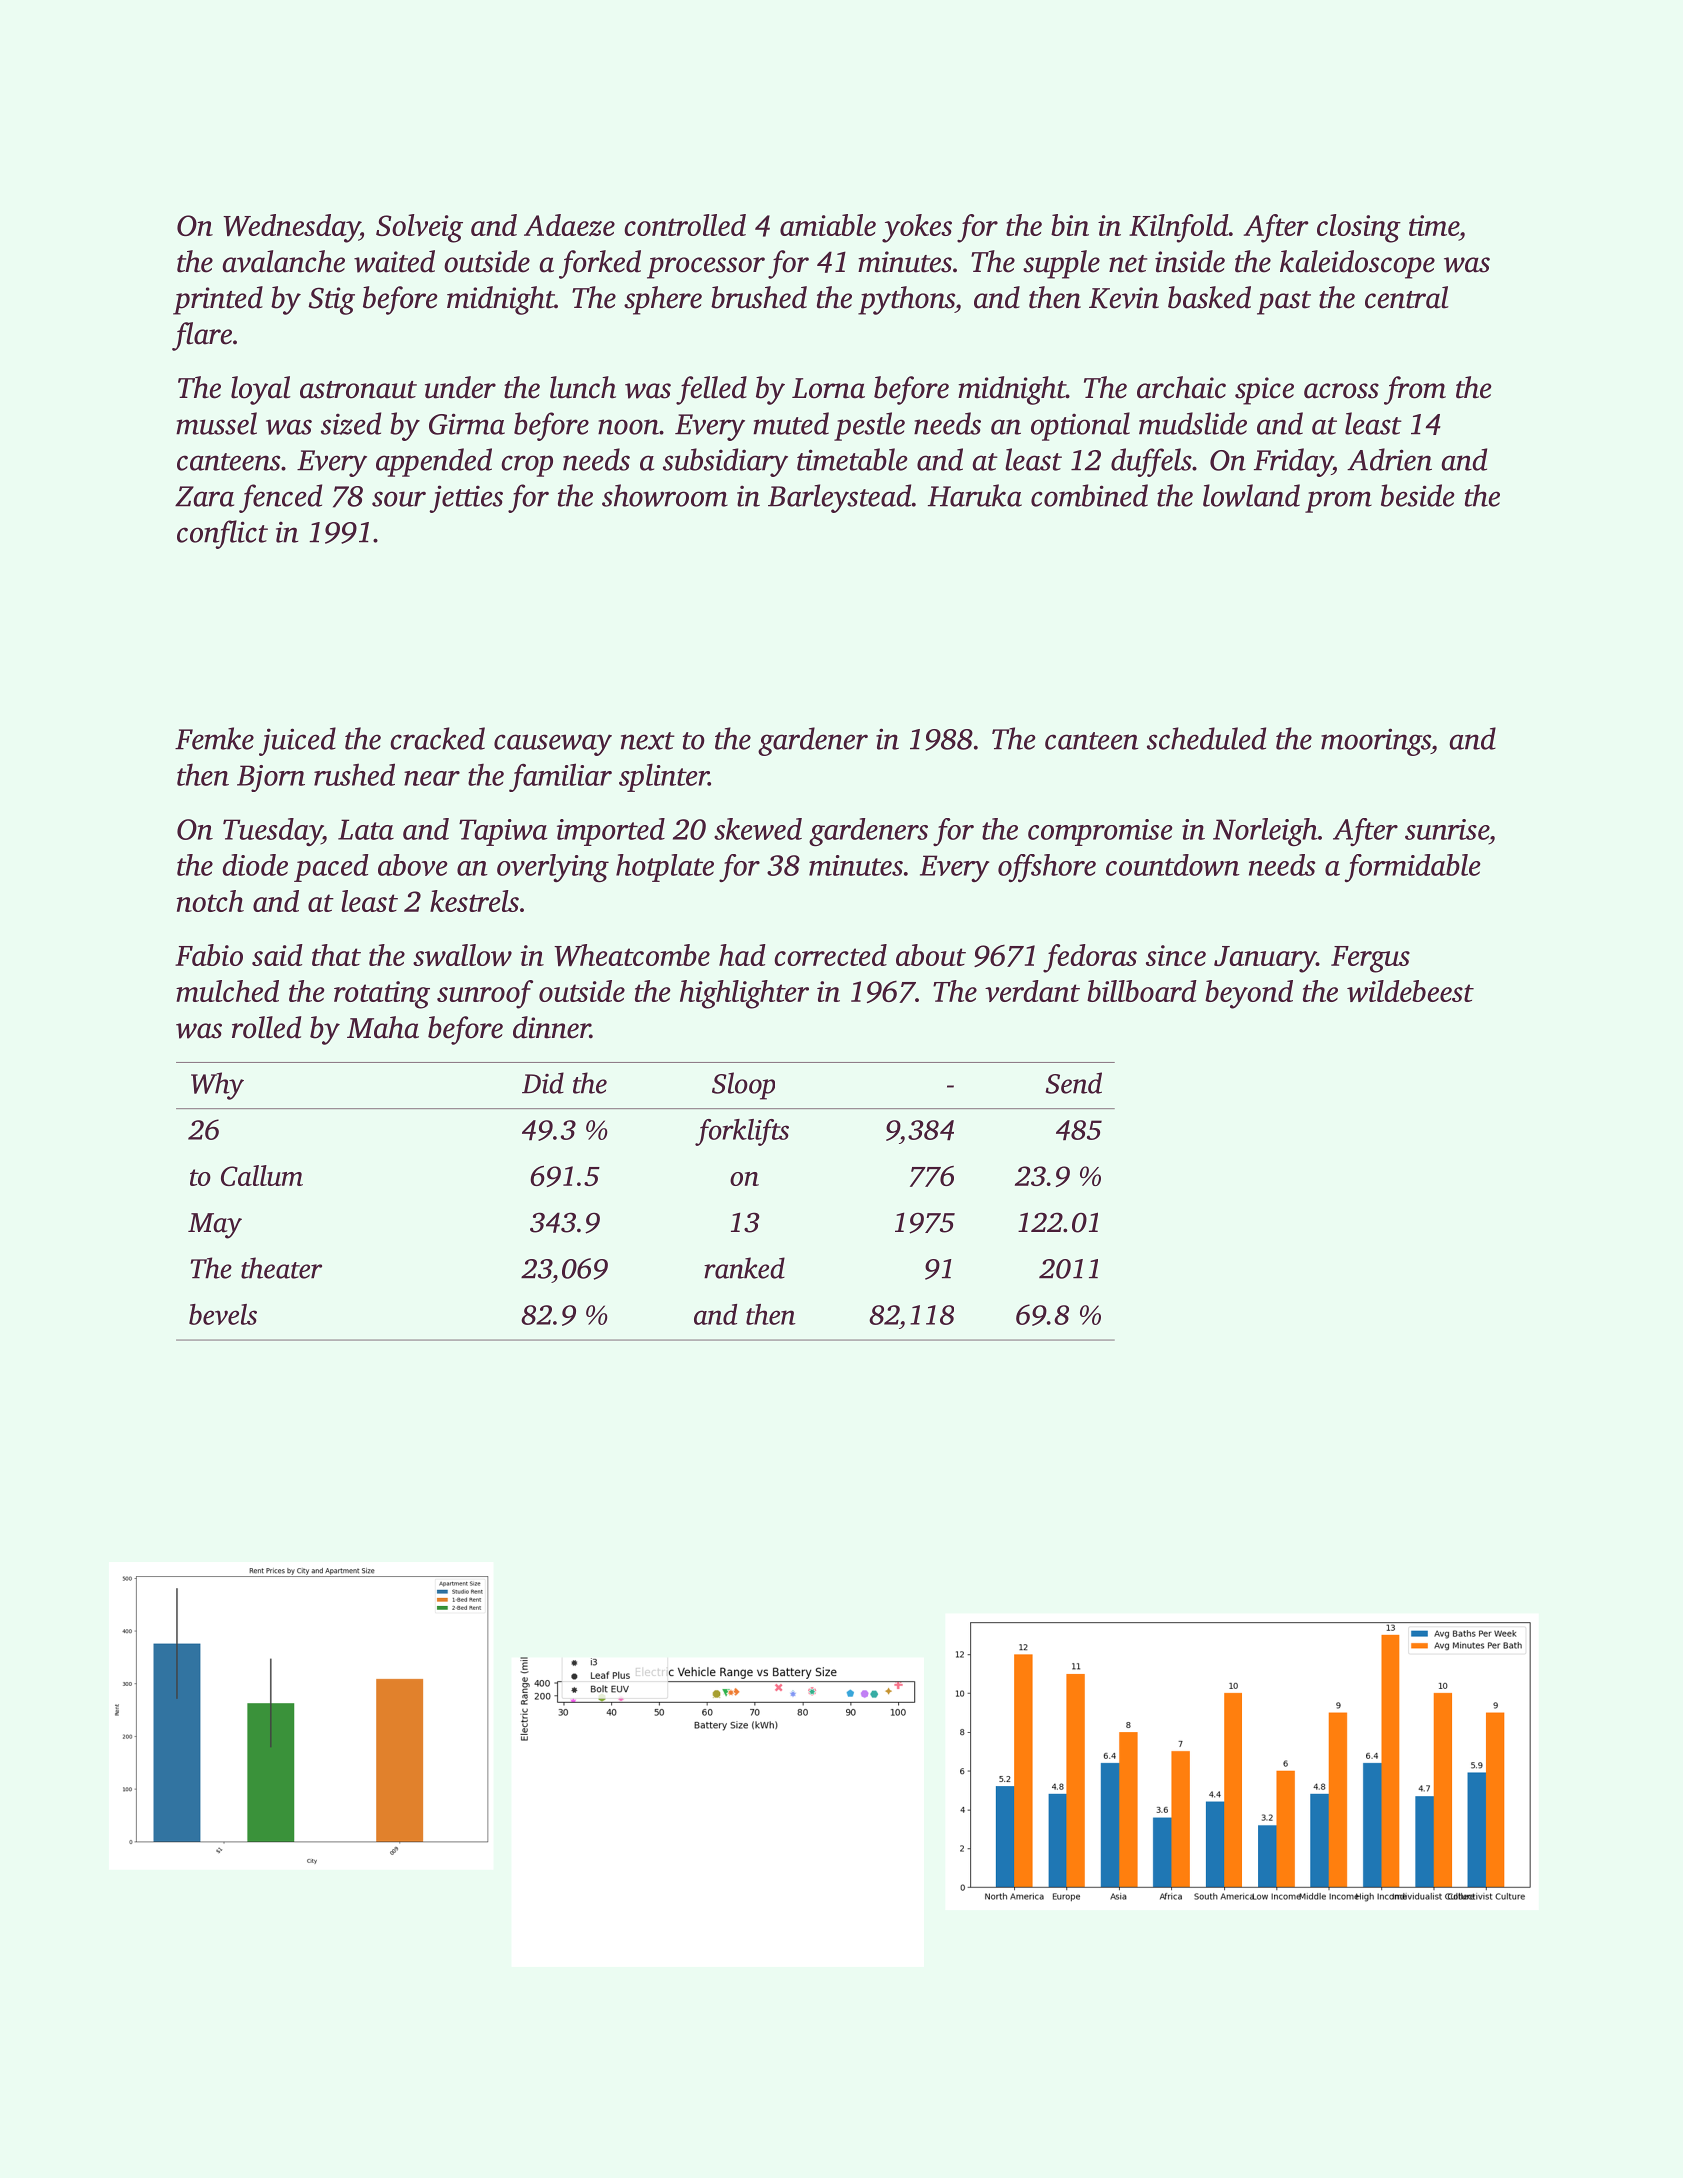 This screenshot has height=2178, width=1683. Describe the element at coordinates (1265, 832) in the screenshot. I see `Norleigh` at that location.
